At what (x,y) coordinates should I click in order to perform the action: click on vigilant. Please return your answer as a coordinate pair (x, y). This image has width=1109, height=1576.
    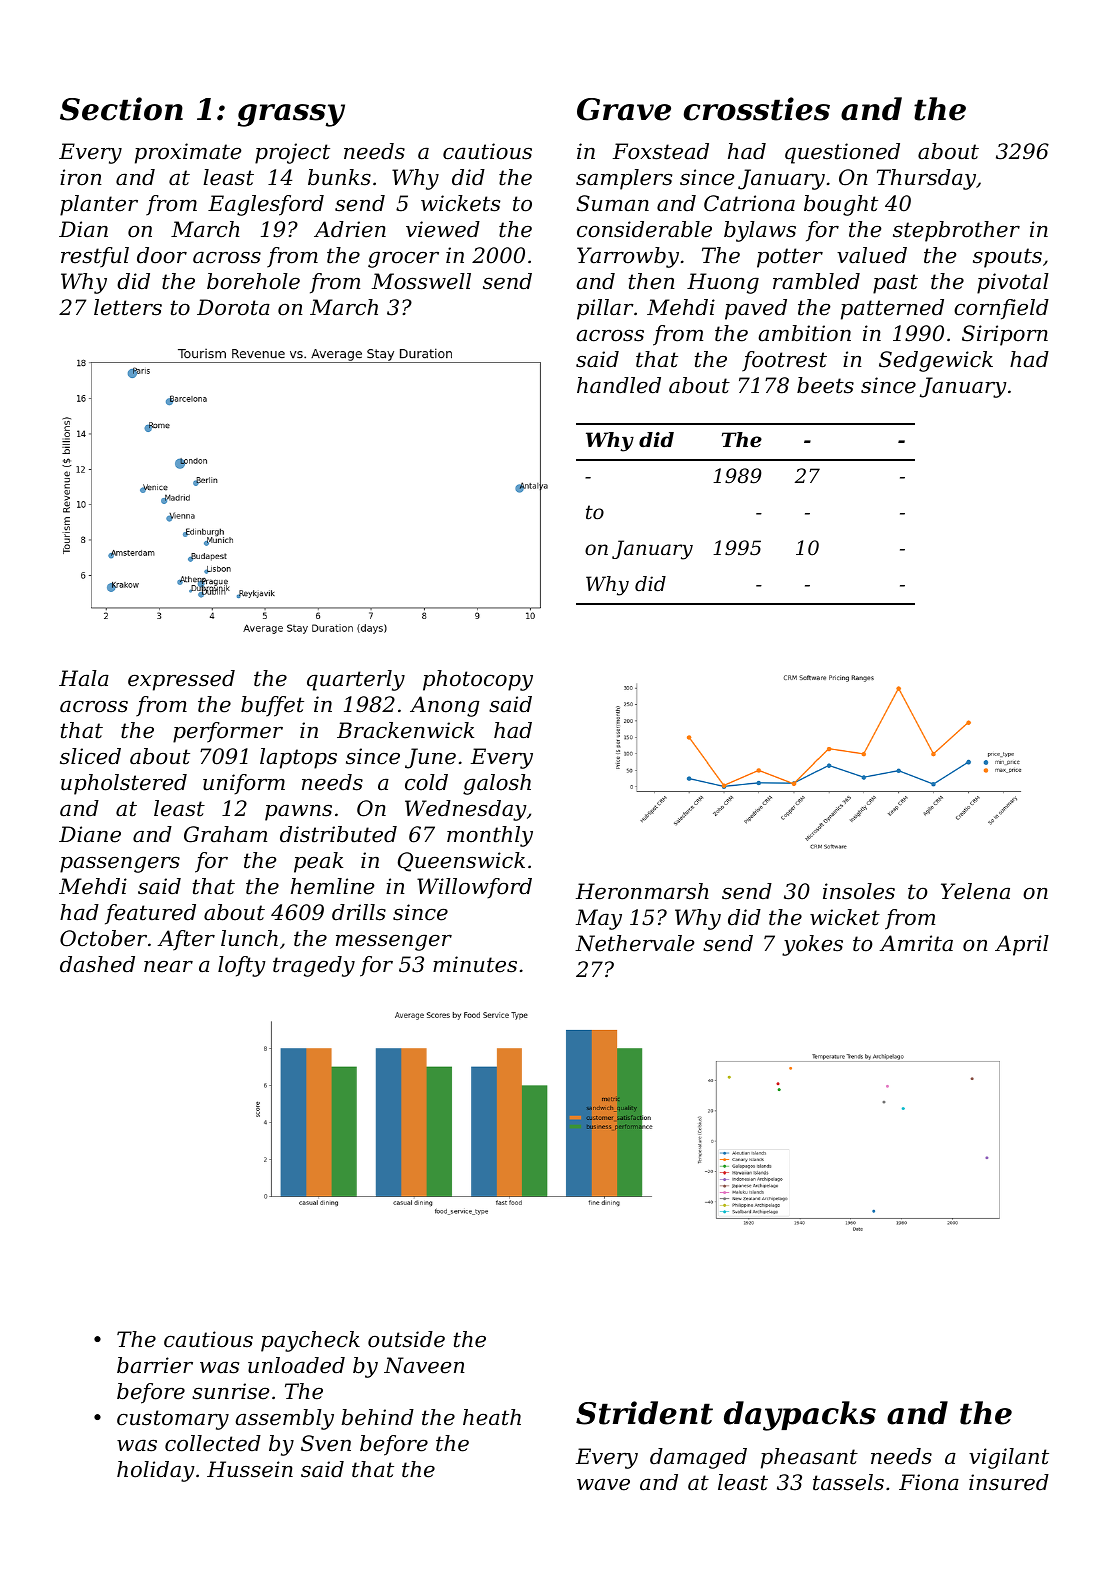
    Looking at the image, I should click on (1009, 1458).
